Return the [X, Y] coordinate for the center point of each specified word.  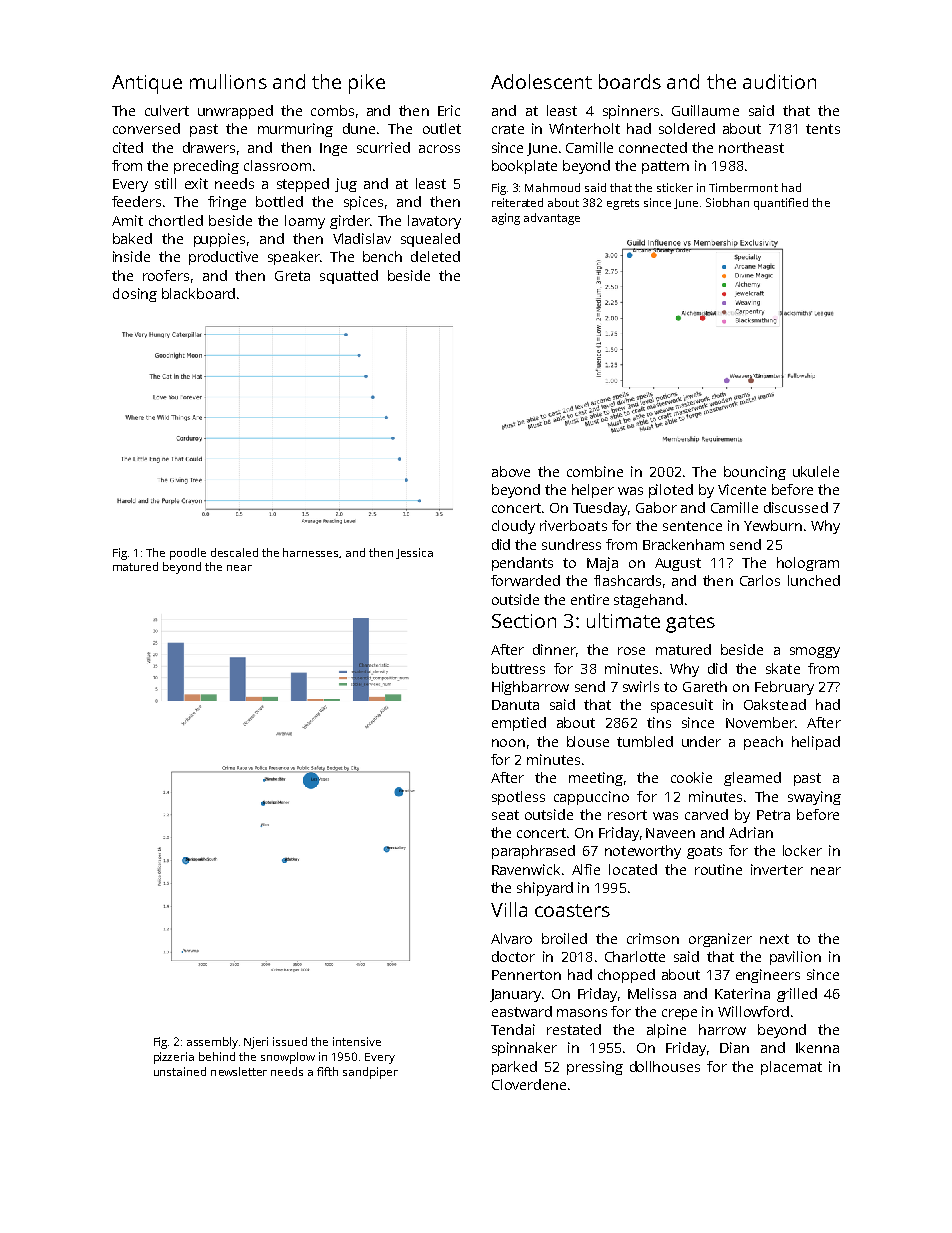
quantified [781, 204]
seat [505, 815]
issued [290, 1041]
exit [196, 183]
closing [135, 295]
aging [506, 219]
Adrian [751, 832]
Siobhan [727, 202]
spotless [518, 798]
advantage [552, 219]
